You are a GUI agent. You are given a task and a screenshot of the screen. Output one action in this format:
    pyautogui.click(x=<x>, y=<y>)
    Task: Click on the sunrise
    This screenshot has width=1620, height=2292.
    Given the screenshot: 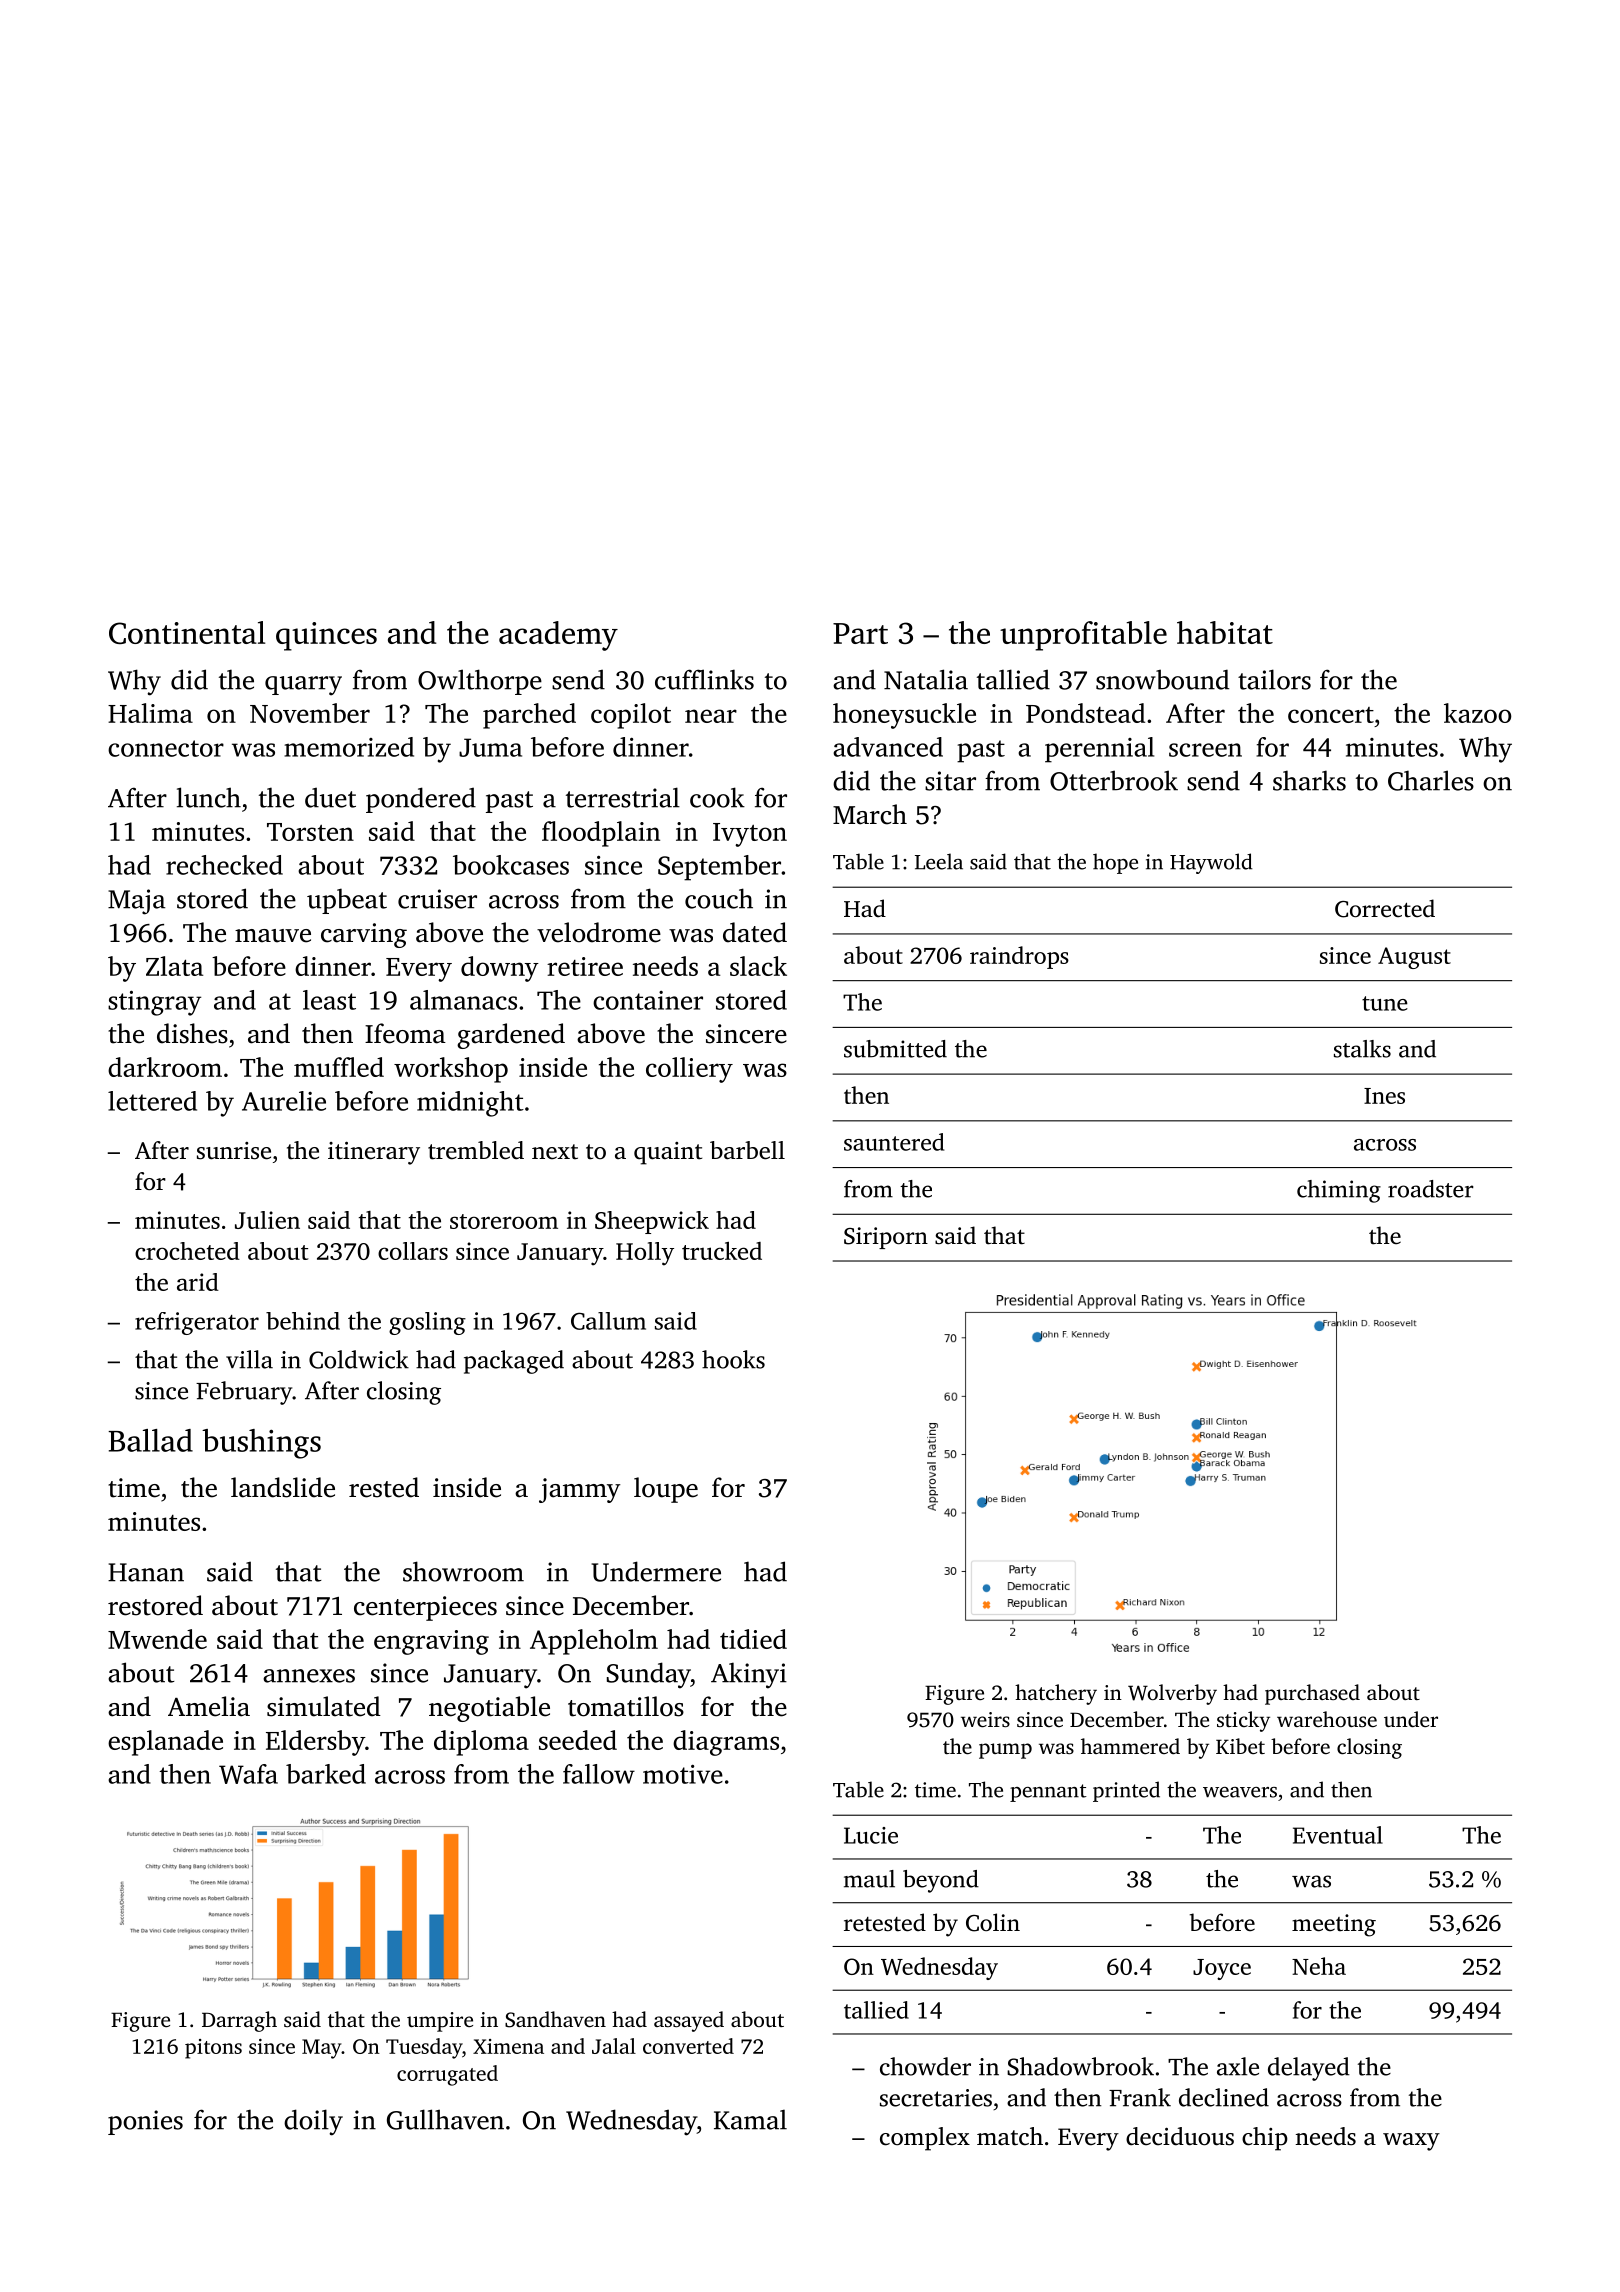 What is the action you would take?
    pyautogui.click(x=234, y=1151)
